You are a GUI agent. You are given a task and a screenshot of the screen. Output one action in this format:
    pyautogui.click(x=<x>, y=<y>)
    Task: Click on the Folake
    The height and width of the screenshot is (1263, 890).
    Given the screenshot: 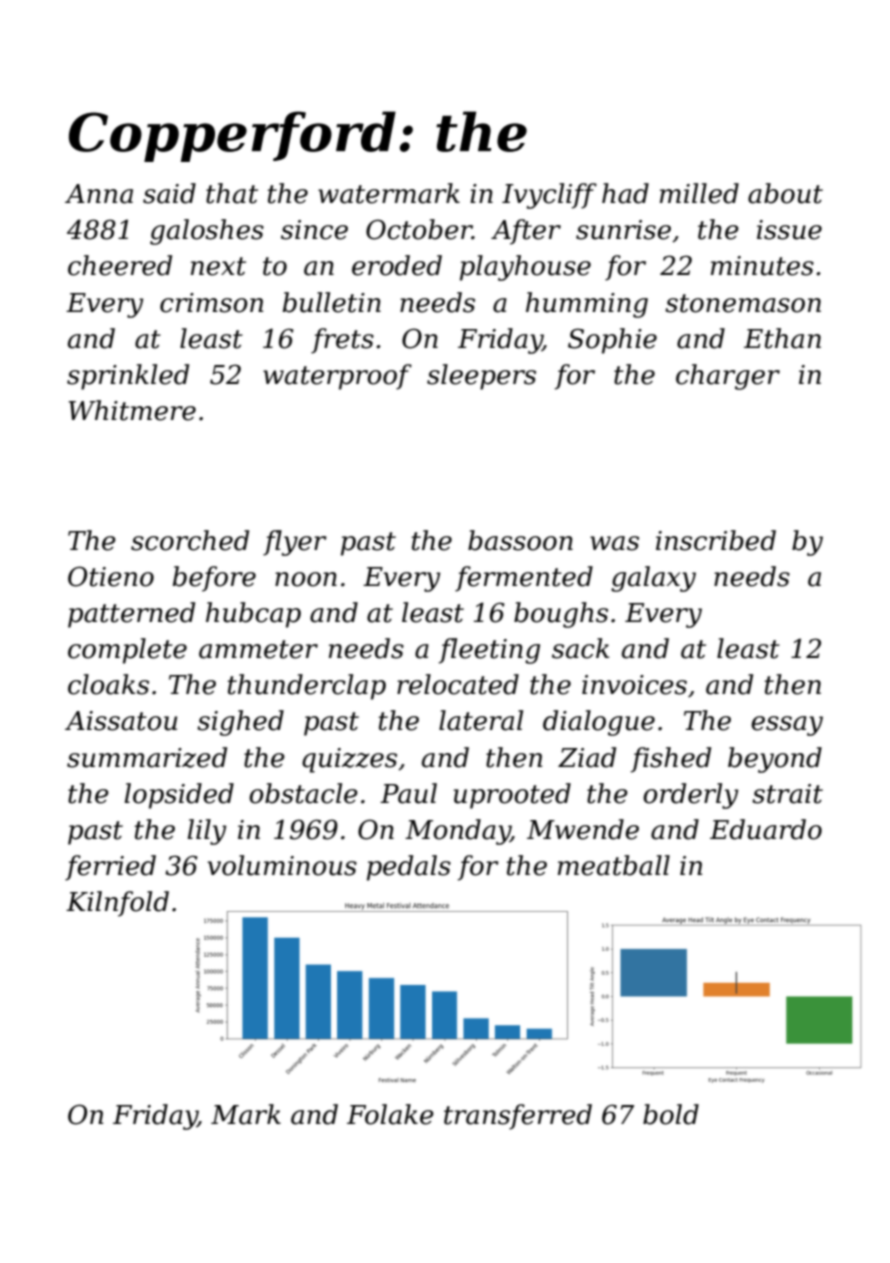 What is the action you would take?
    pyautogui.click(x=390, y=1114)
